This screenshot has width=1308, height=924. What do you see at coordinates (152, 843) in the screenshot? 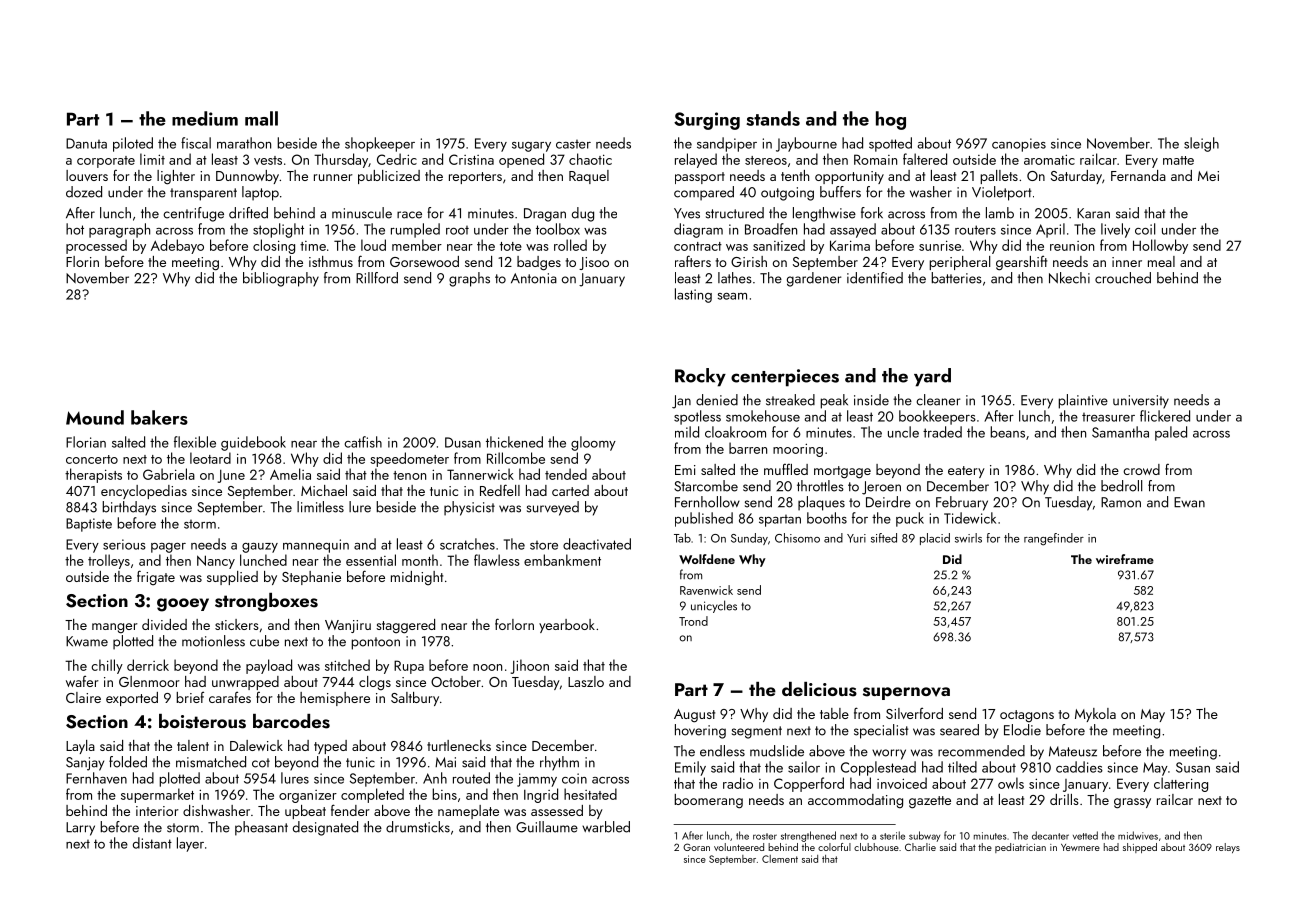
I see `distant` at bounding box center [152, 843].
